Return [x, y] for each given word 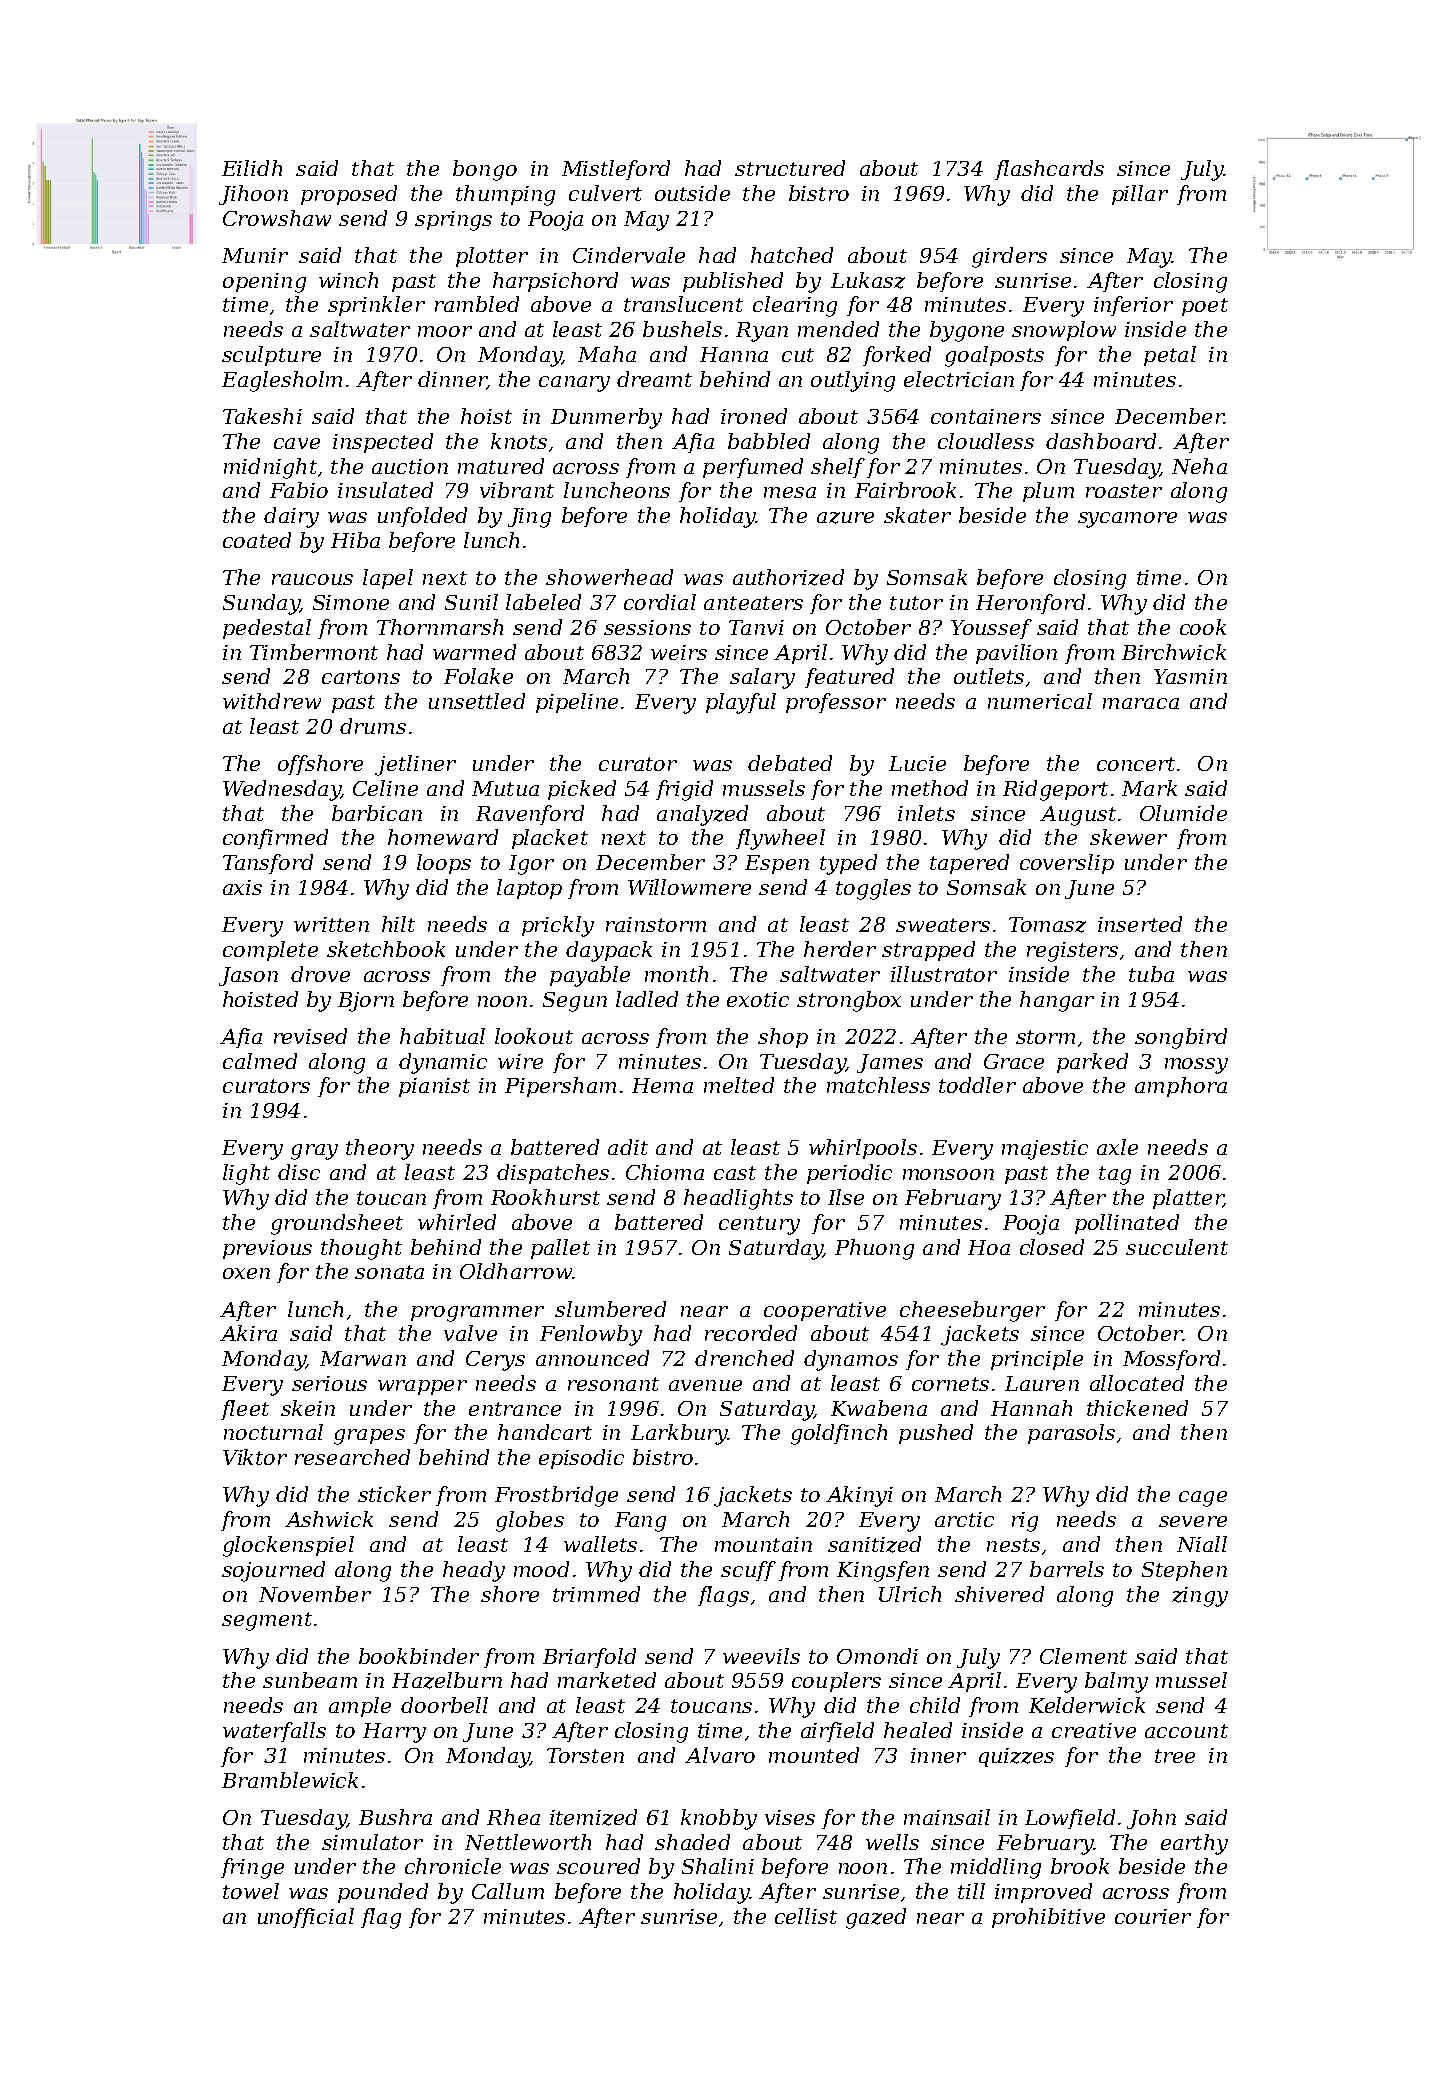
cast [735, 1173]
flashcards [1049, 170]
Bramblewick [290, 1780]
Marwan [363, 1358]
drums [373, 726]
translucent [683, 304]
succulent [1177, 1247]
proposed [349, 195]
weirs [679, 652]
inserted [1140, 924]
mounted [814, 1755]
